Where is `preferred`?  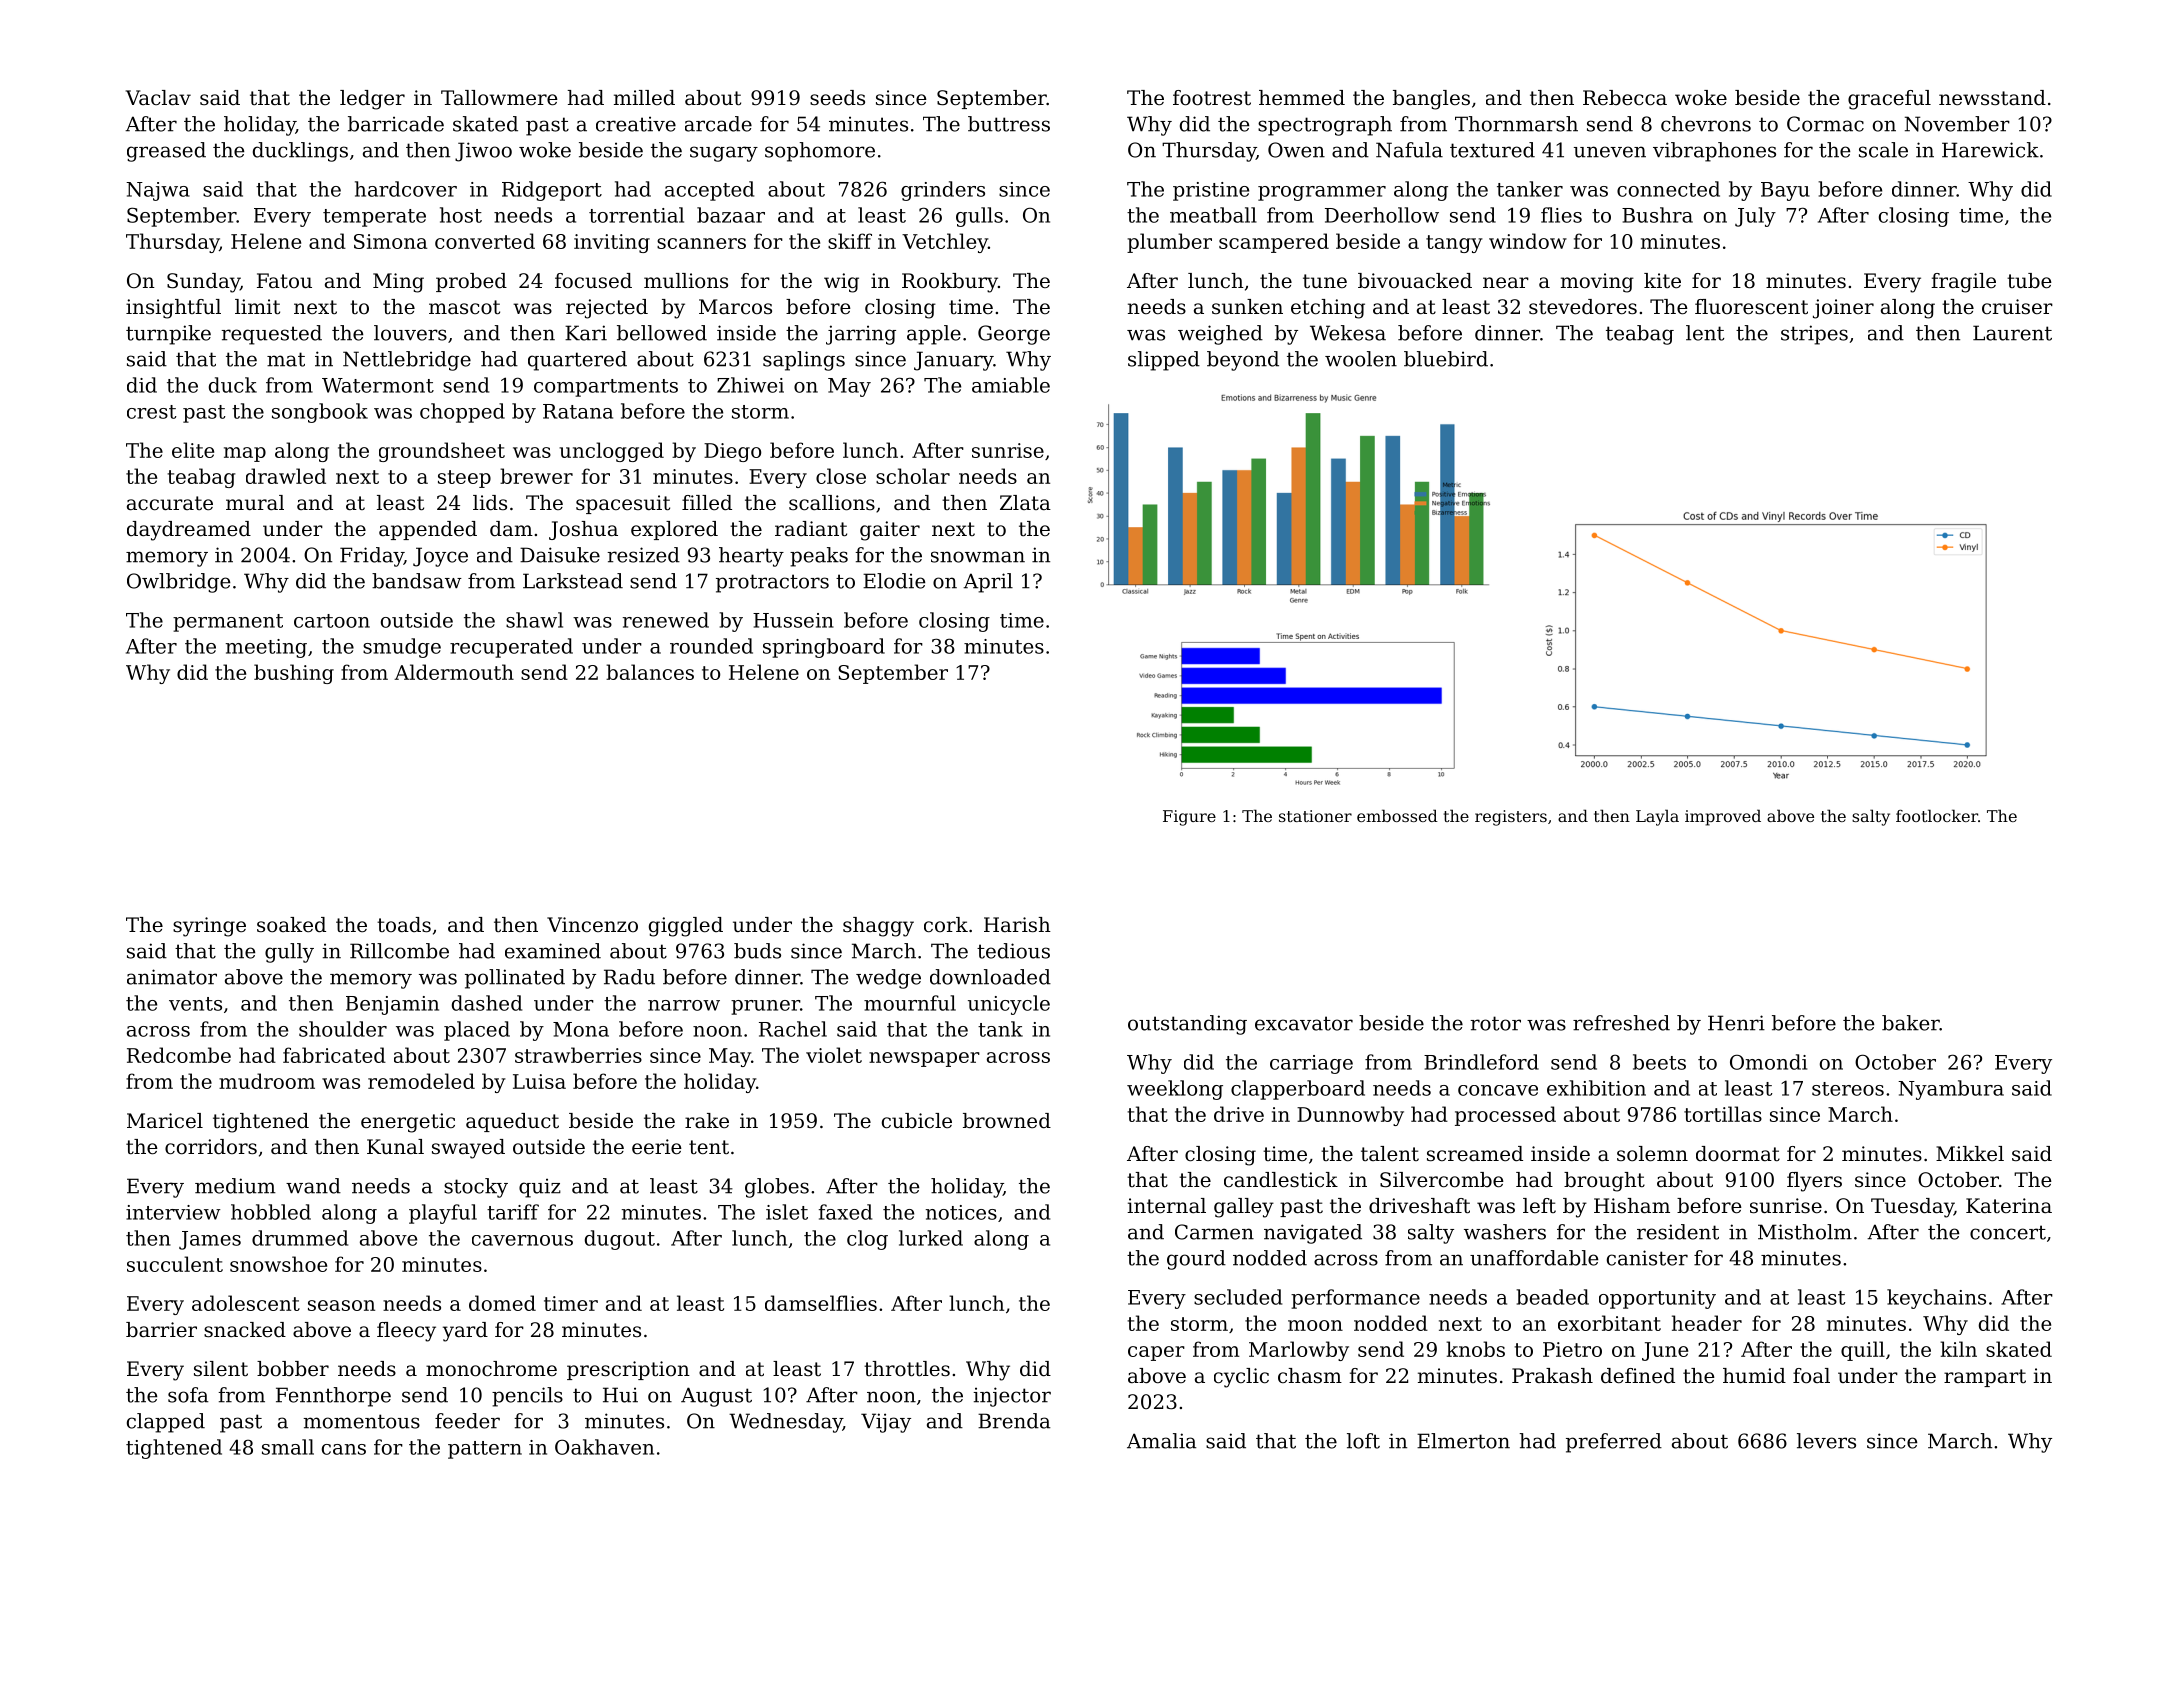 preferred is located at coordinates (1614, 1443).
